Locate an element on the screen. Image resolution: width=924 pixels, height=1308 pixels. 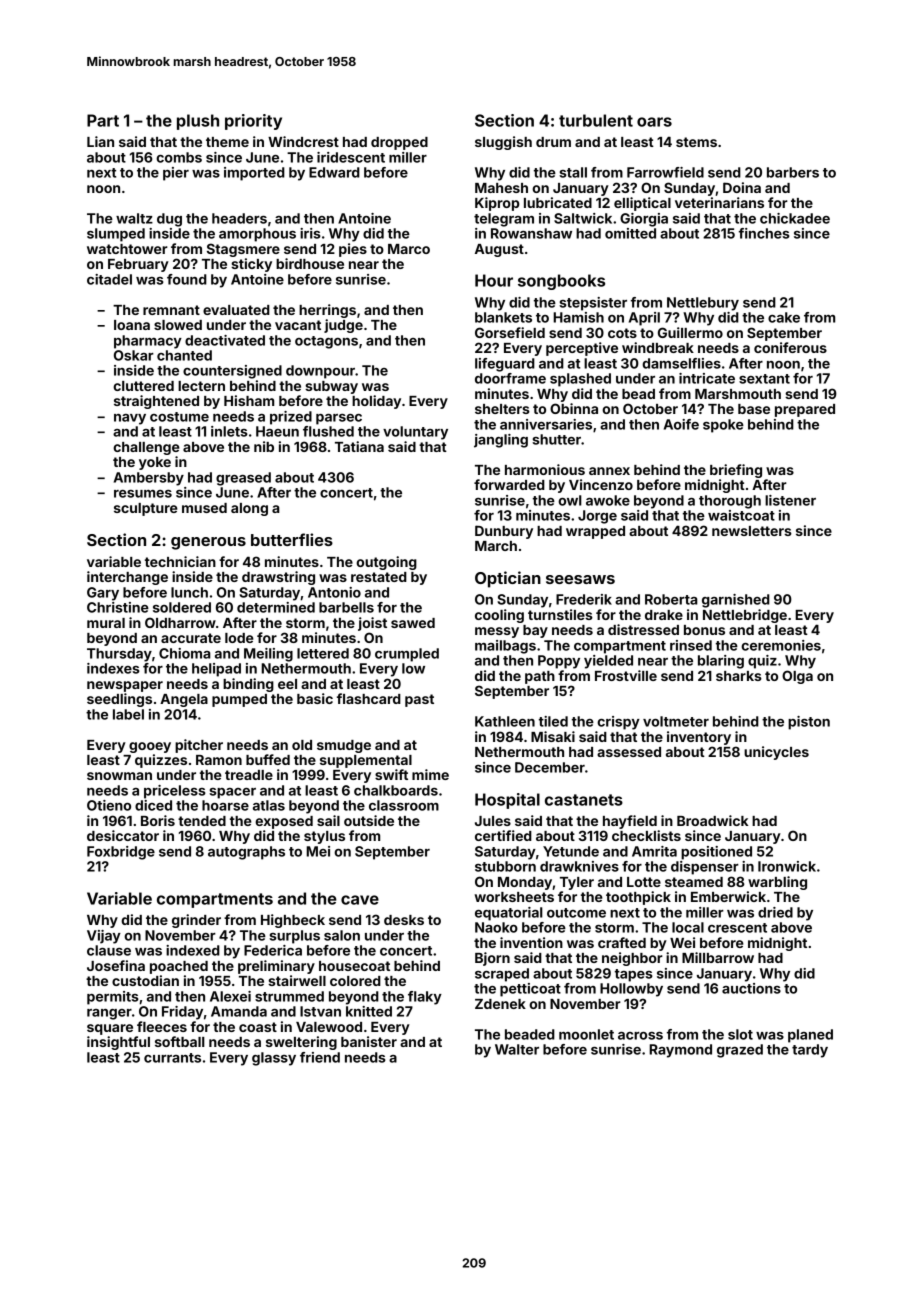
elliptical is located at coordinates (642, 204).
